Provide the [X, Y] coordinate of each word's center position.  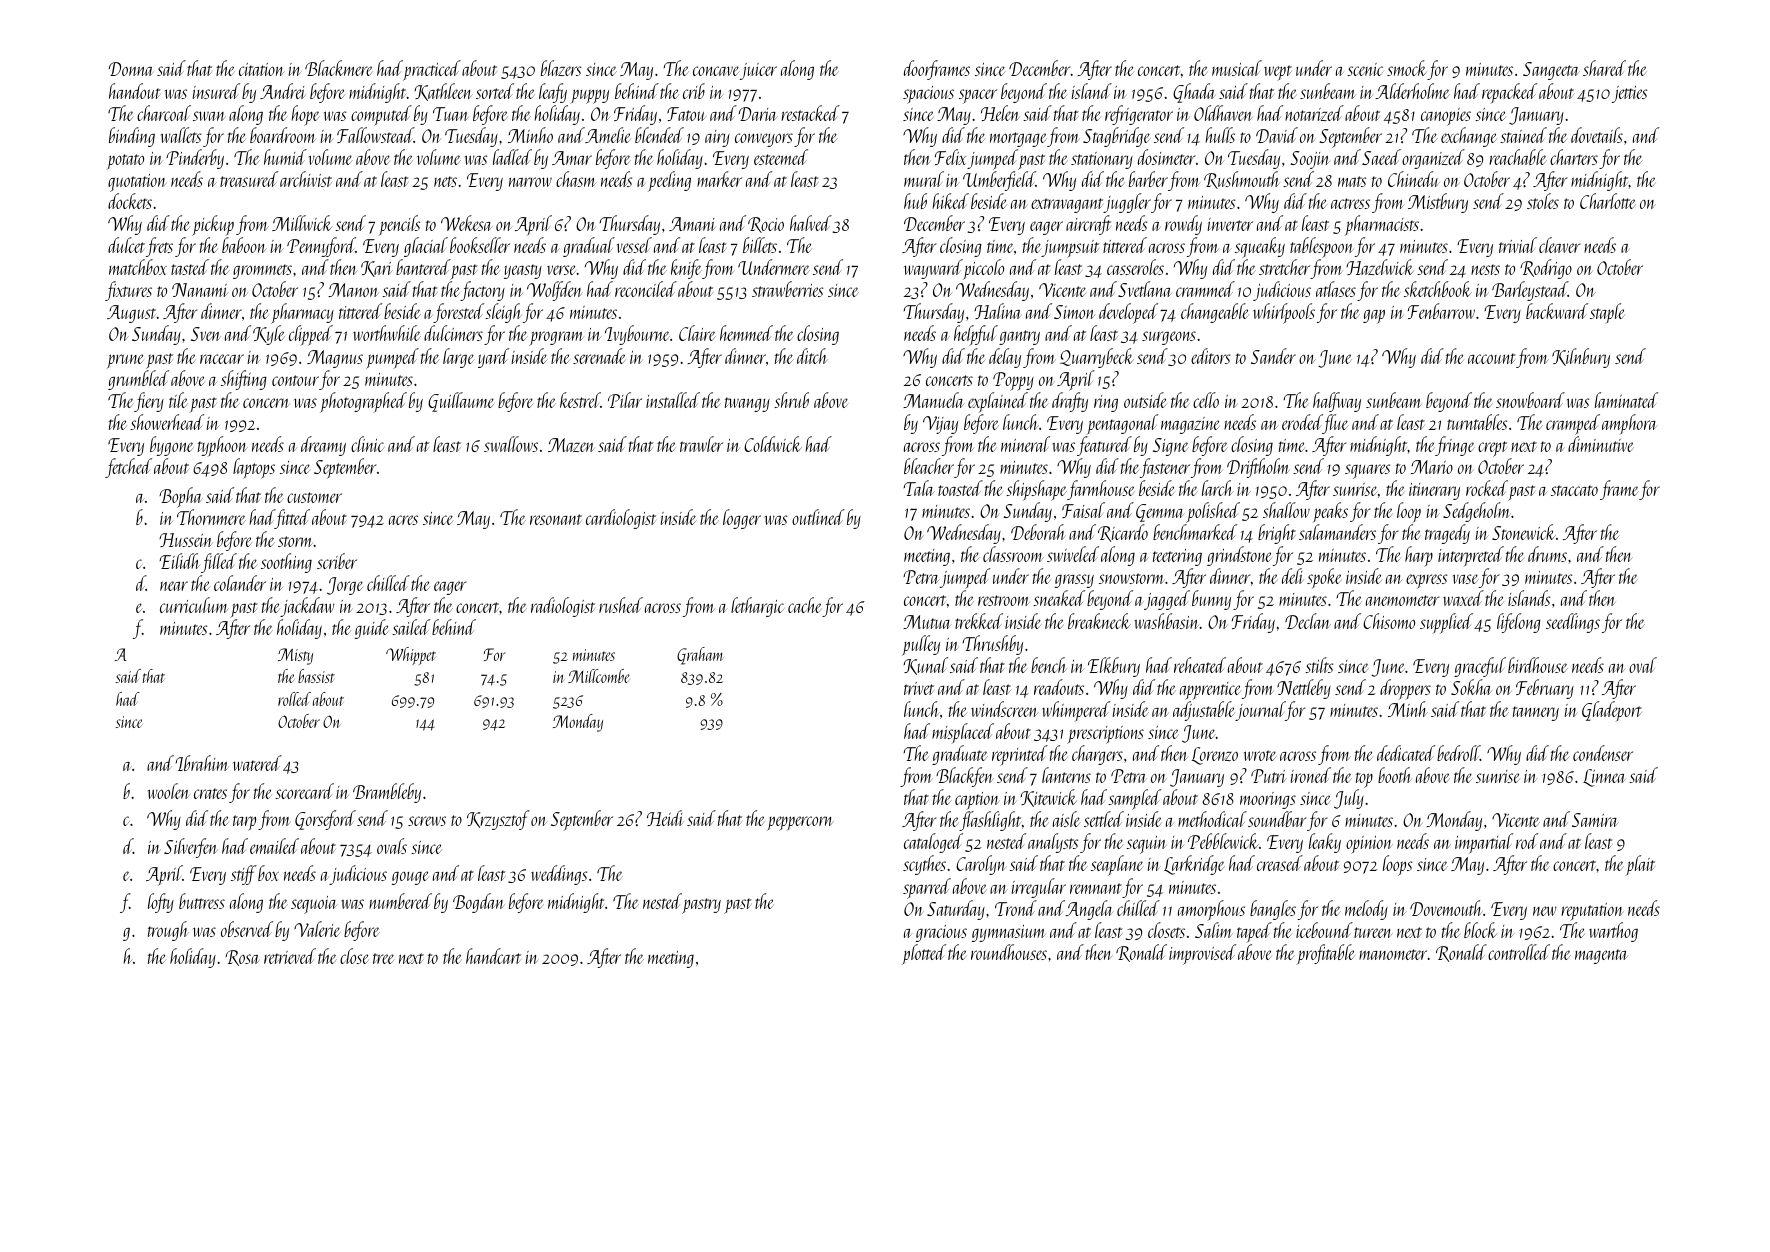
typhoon [223, 446]
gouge [410, 878]
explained [998, 402]
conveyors [764, 140]
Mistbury [1438, 203]
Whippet [411, 656]
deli [1292, 576]
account [1491, 358]
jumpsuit [1070, 249]
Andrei [282, 91]
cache [805, 605]
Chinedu [1414, 179]
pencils [399, 225]
